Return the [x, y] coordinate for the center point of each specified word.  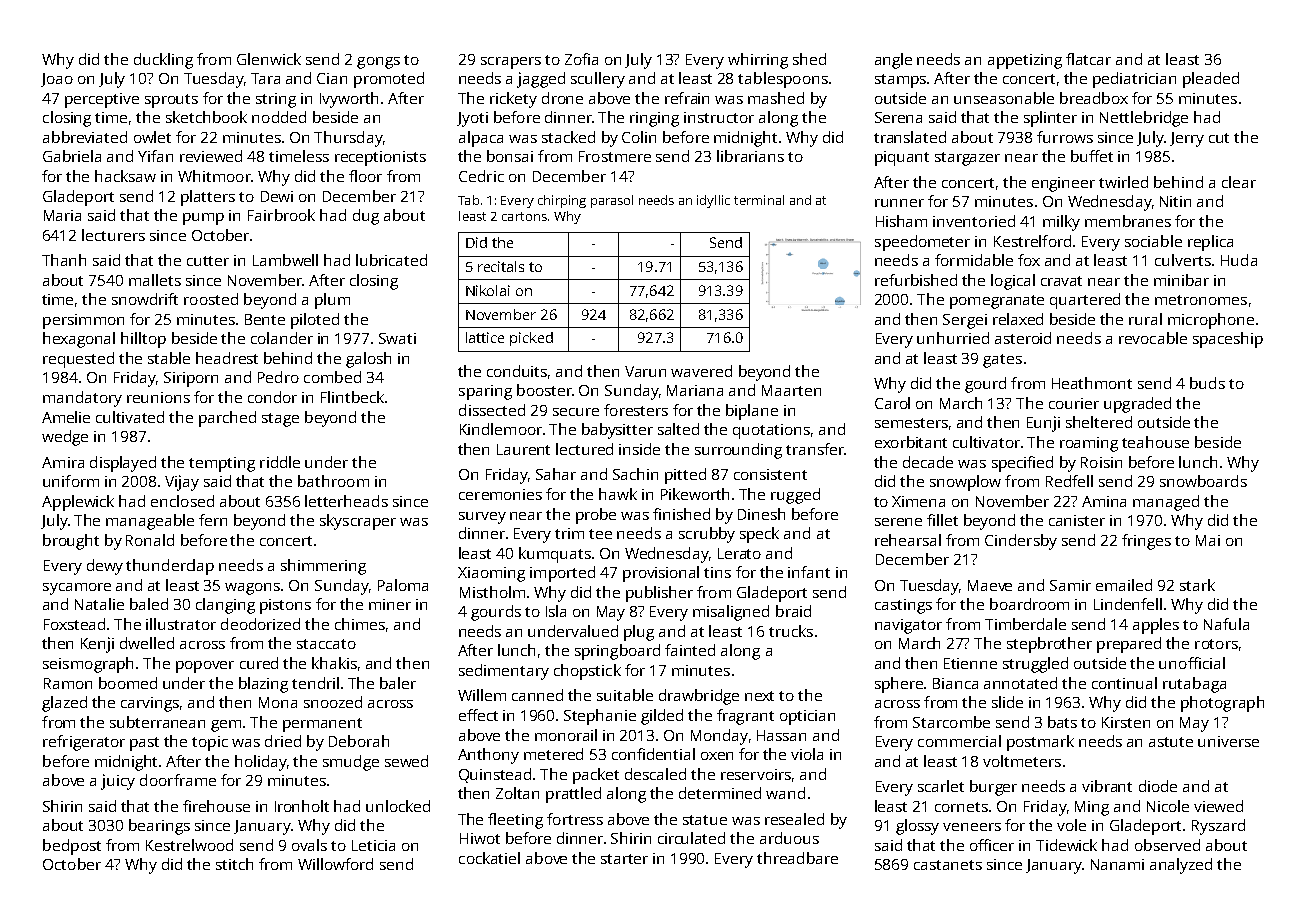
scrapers [511, 63]
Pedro [278, 377]
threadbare [797, 858]
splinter [1050, 119]
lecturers [113, 235]
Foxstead [74, 624]
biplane [752, 412]
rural [1145, 319]
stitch [234, 864]
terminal [759, 200]
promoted [389, 80]
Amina [1104, 501]
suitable [625, 695]
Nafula [1226, 624]
